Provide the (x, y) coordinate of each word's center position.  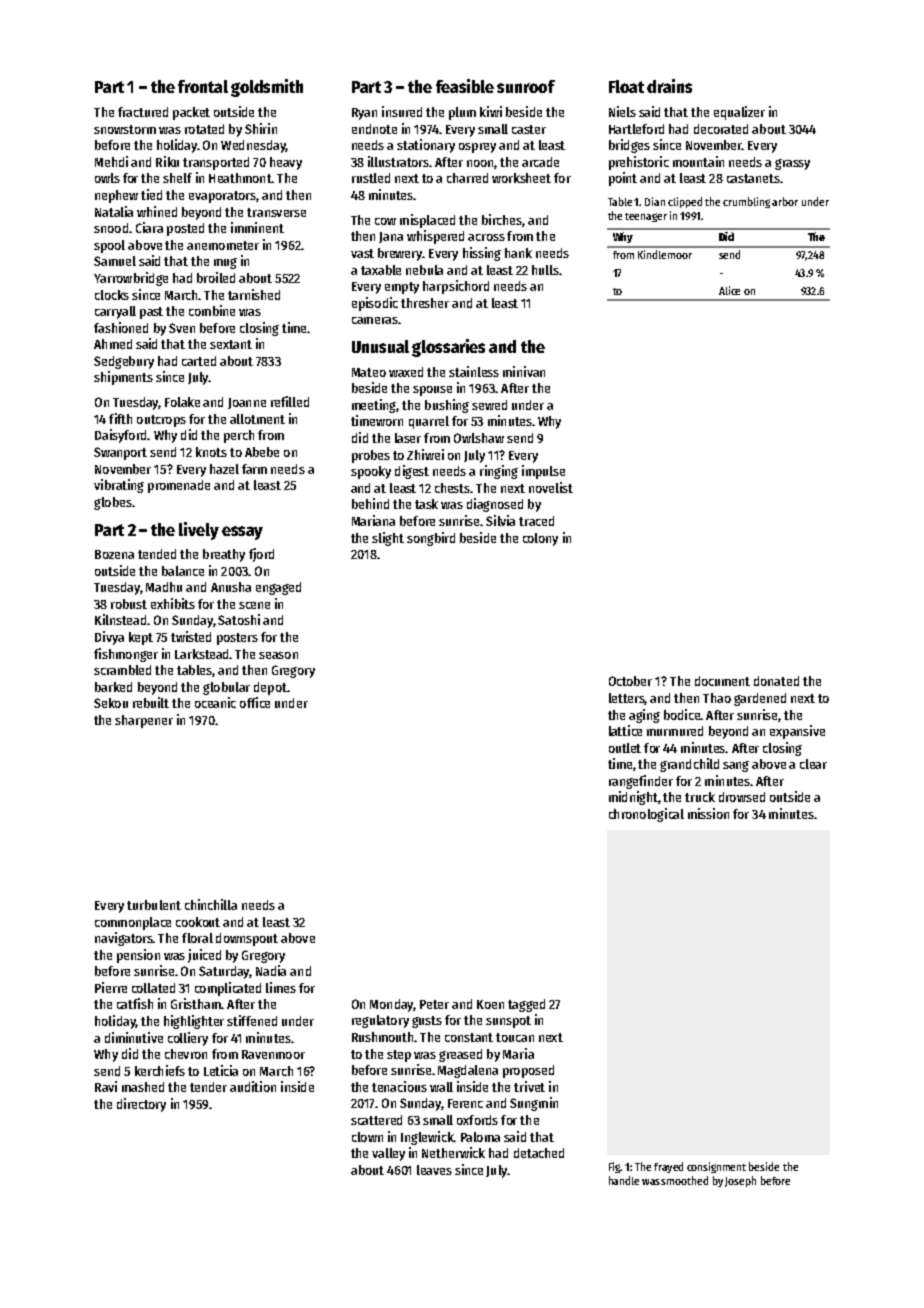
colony (540, 539)
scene (254, 605)
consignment (716, 1167)
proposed (528, 1071)
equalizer (739, 113)
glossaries (448, 348)
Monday (392, 1005)
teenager (646, 217)
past (151, 313)
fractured (143, 112)
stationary (426, 146)
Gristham (196, 1003)
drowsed (742, 797)
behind (370, 503)
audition (253, 1086)
